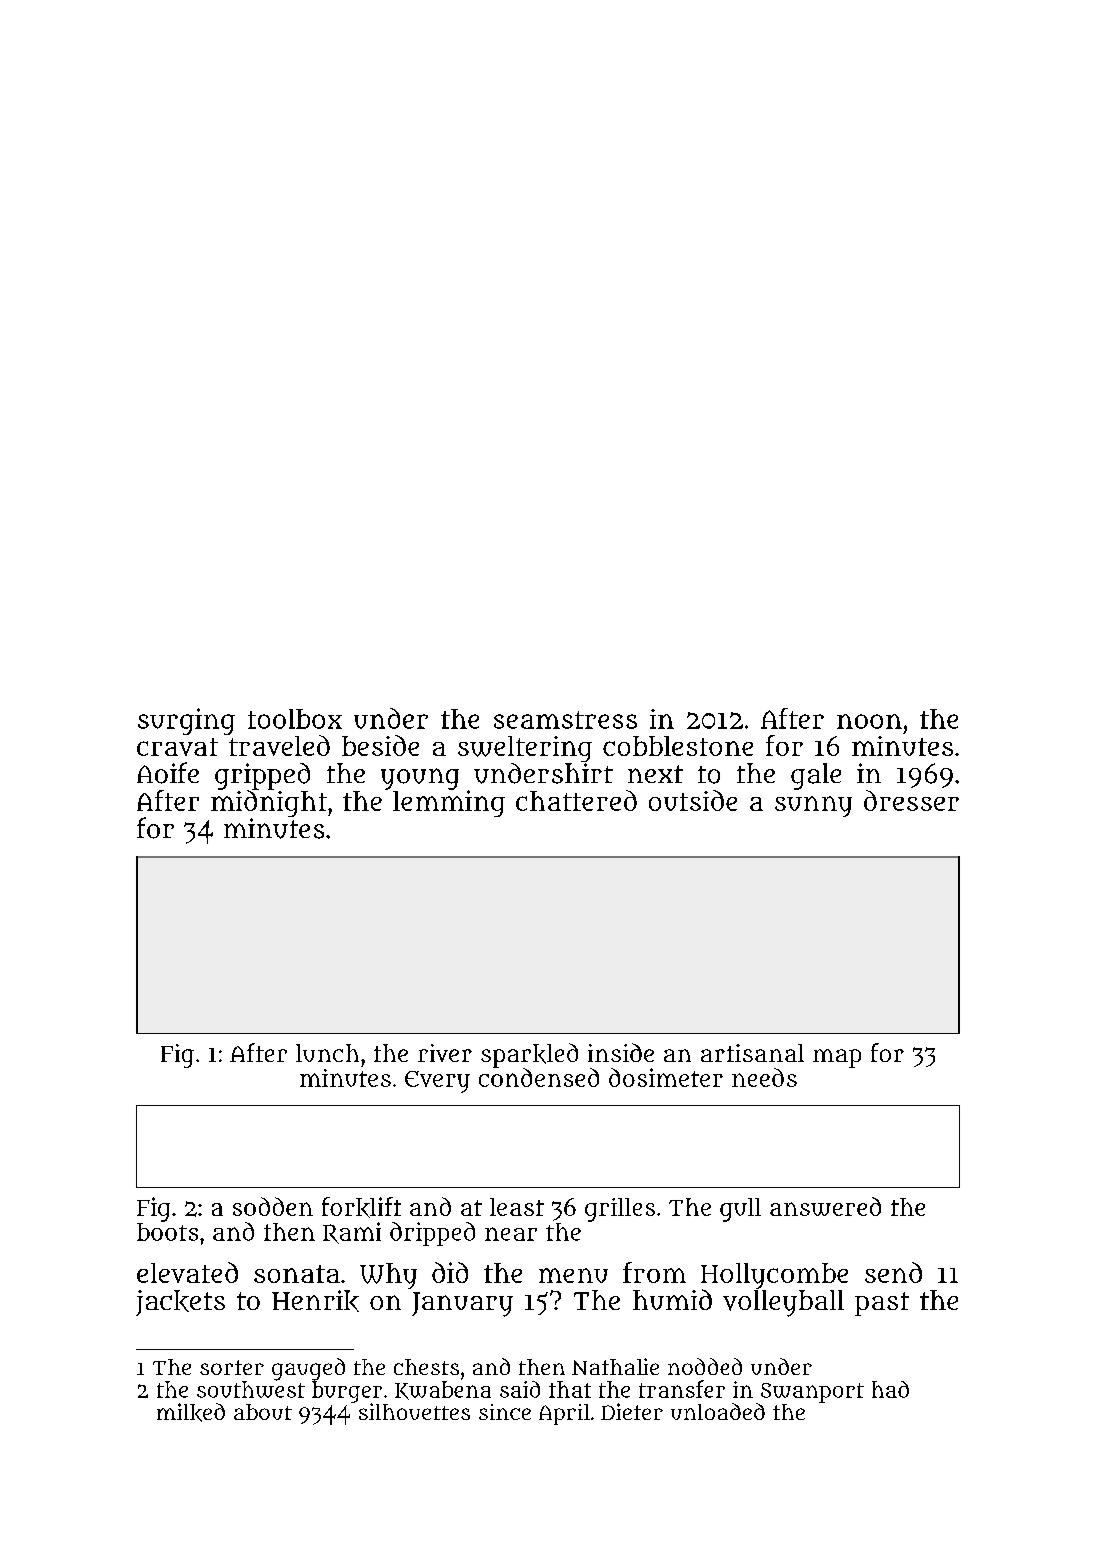 This screenshot has width=1096, height=1550. Describe the element at coordinates (186, 721) in the screenshot. I see `surging` at that location.
